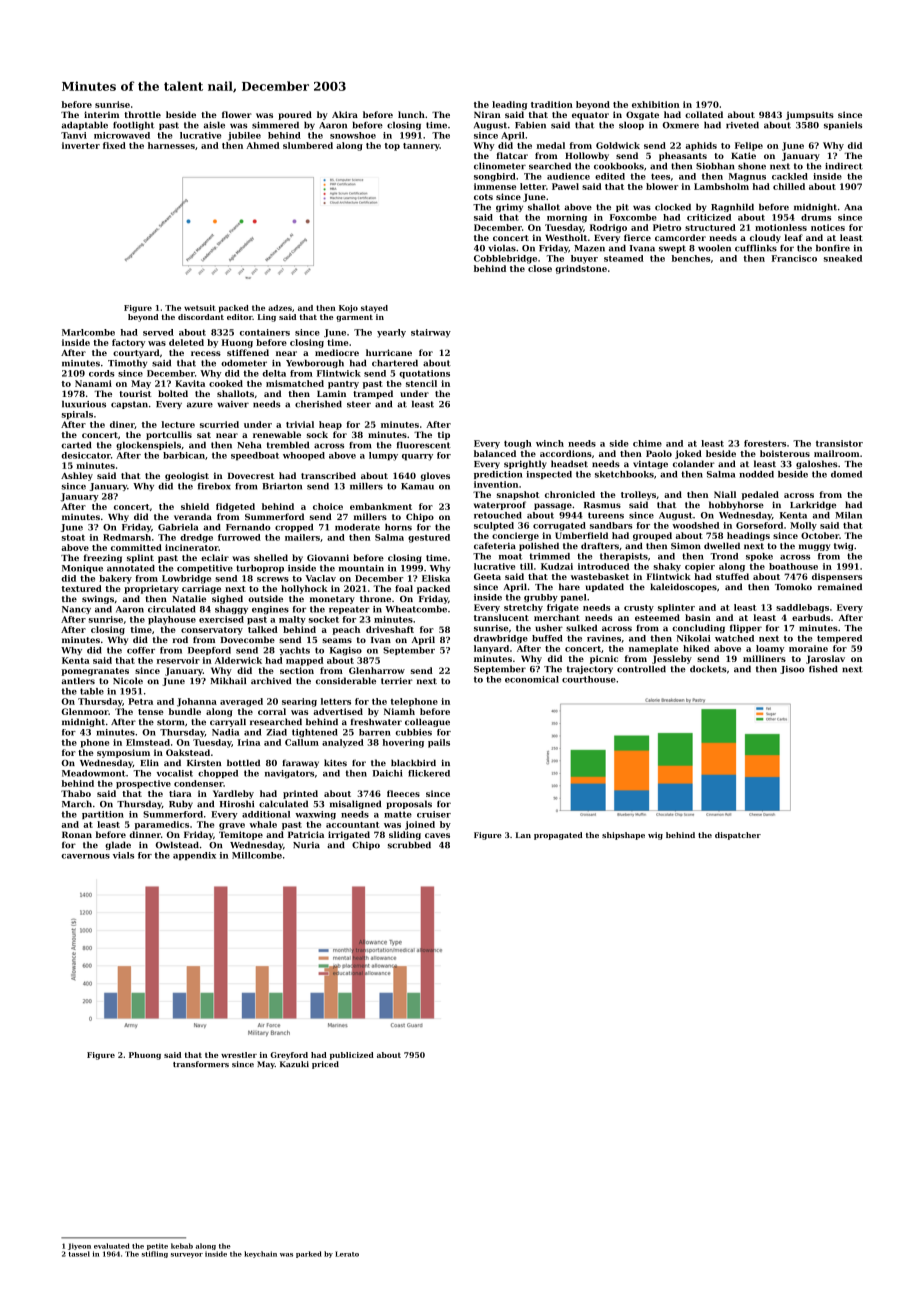 This screenshot has width=924, height=1308. Describe the element at coordinates (765, 443) in the screenshot. I see `foresters` at that location.
